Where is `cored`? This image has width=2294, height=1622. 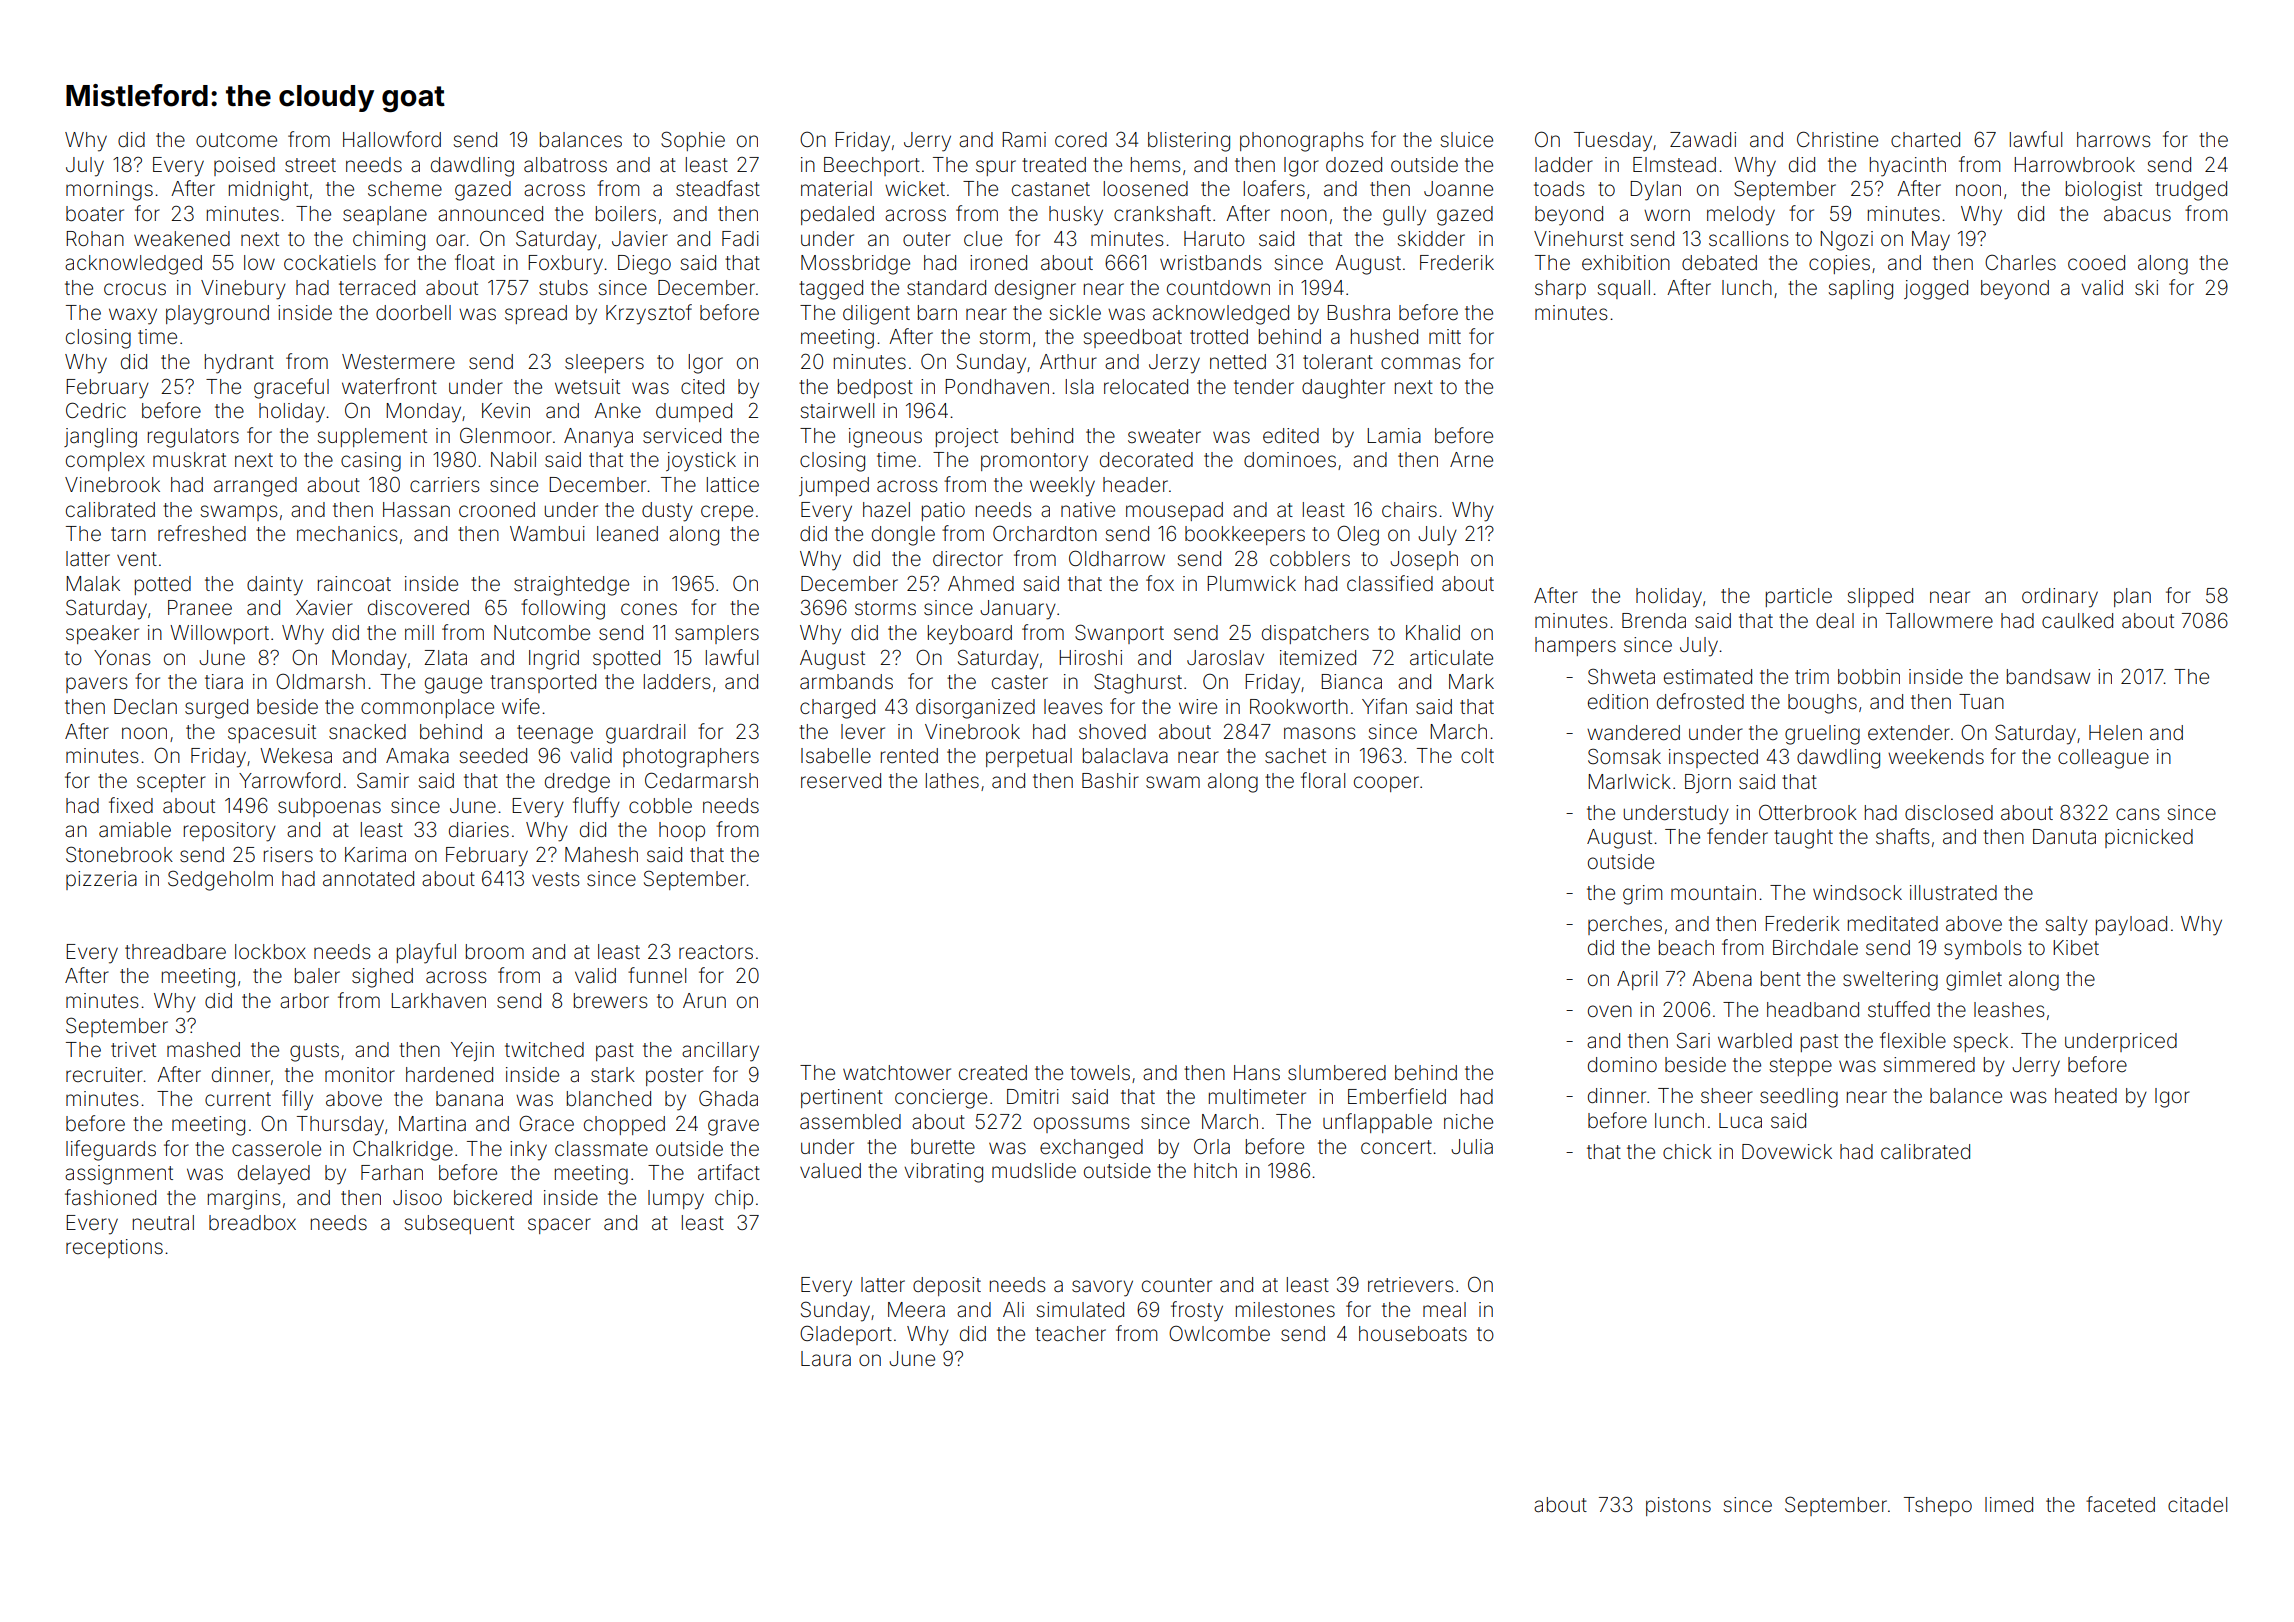 cored is located at coordinates (1081, 139).
